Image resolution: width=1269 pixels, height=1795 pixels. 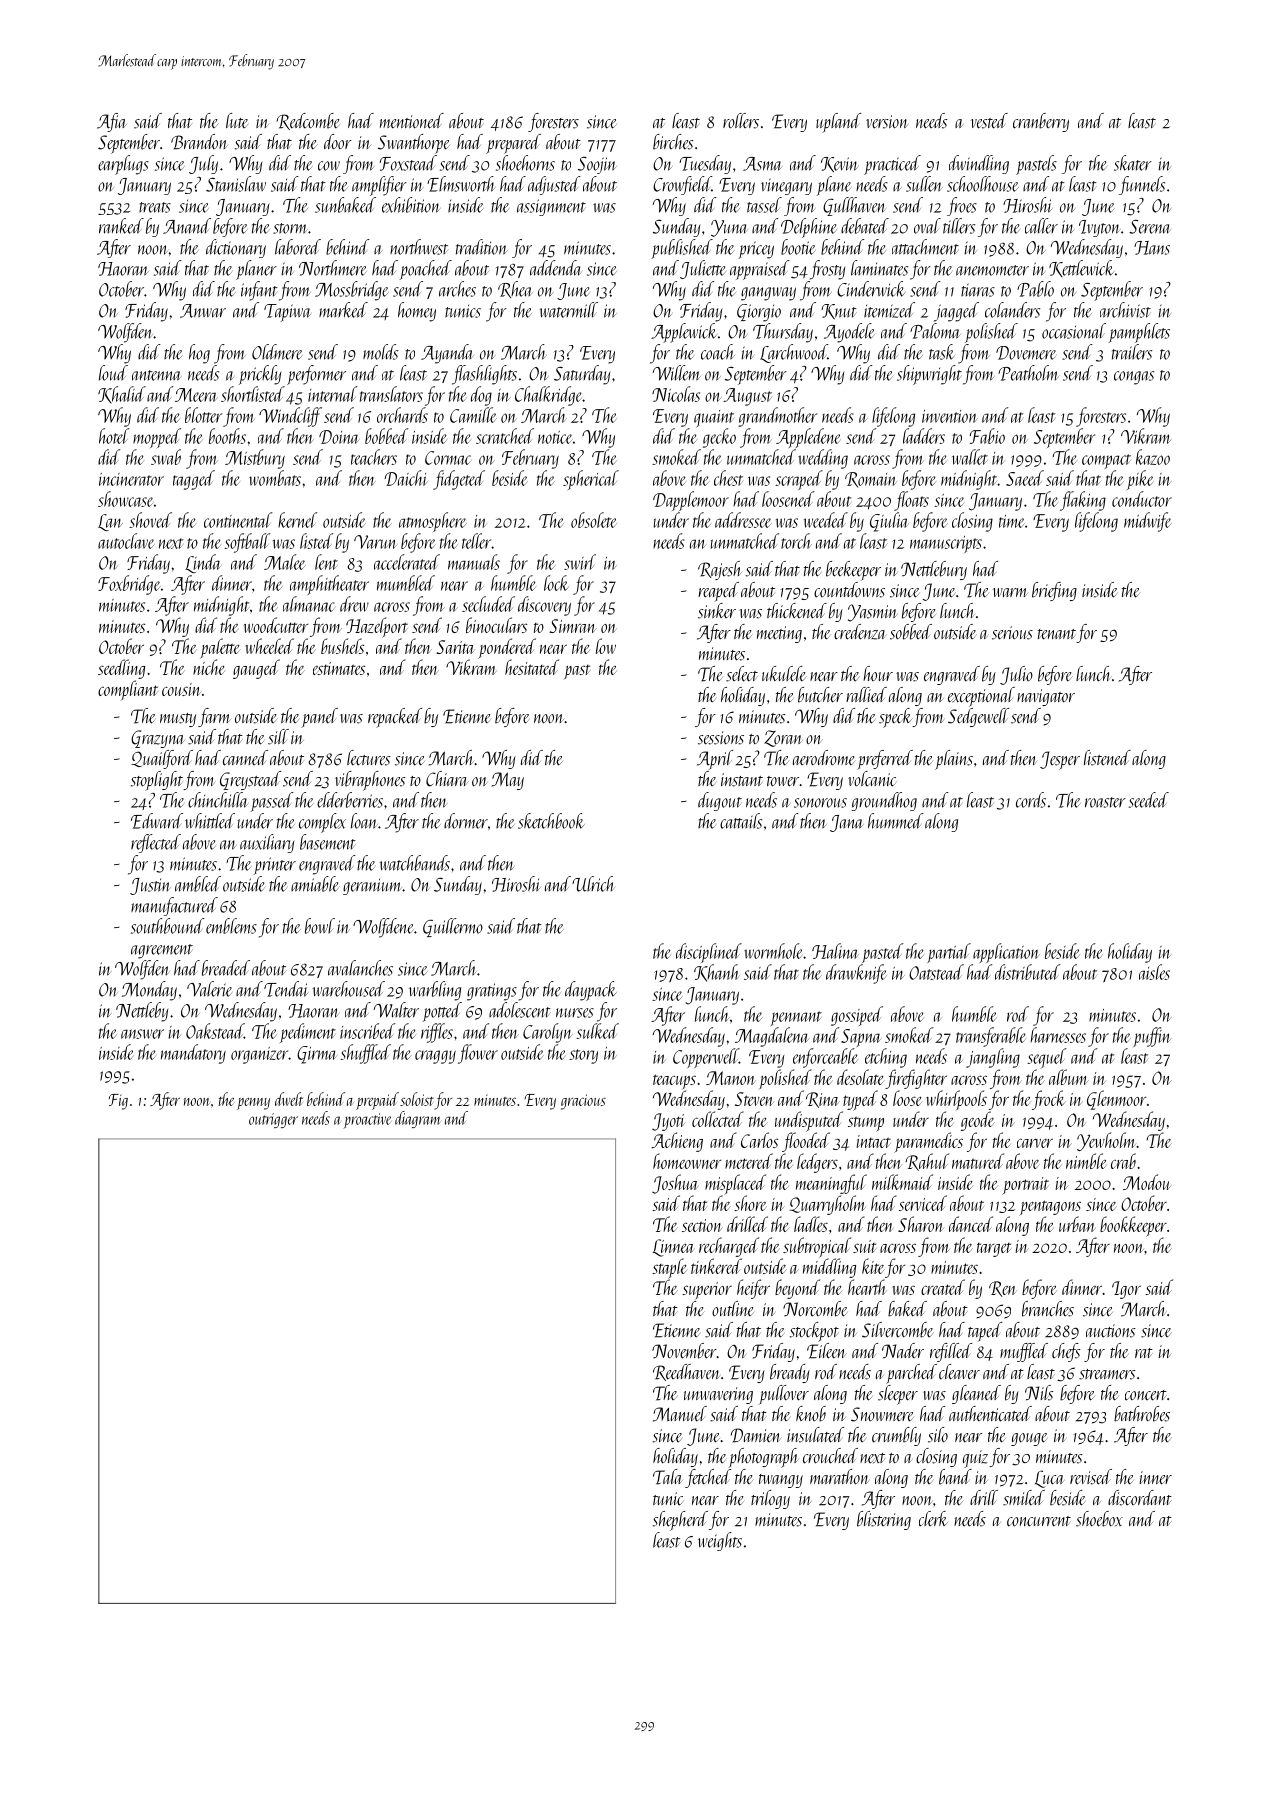 What do you see at coordinates (902, 1182) in the document?
I see `milkmaid` at bounding box center [902, 1182].
